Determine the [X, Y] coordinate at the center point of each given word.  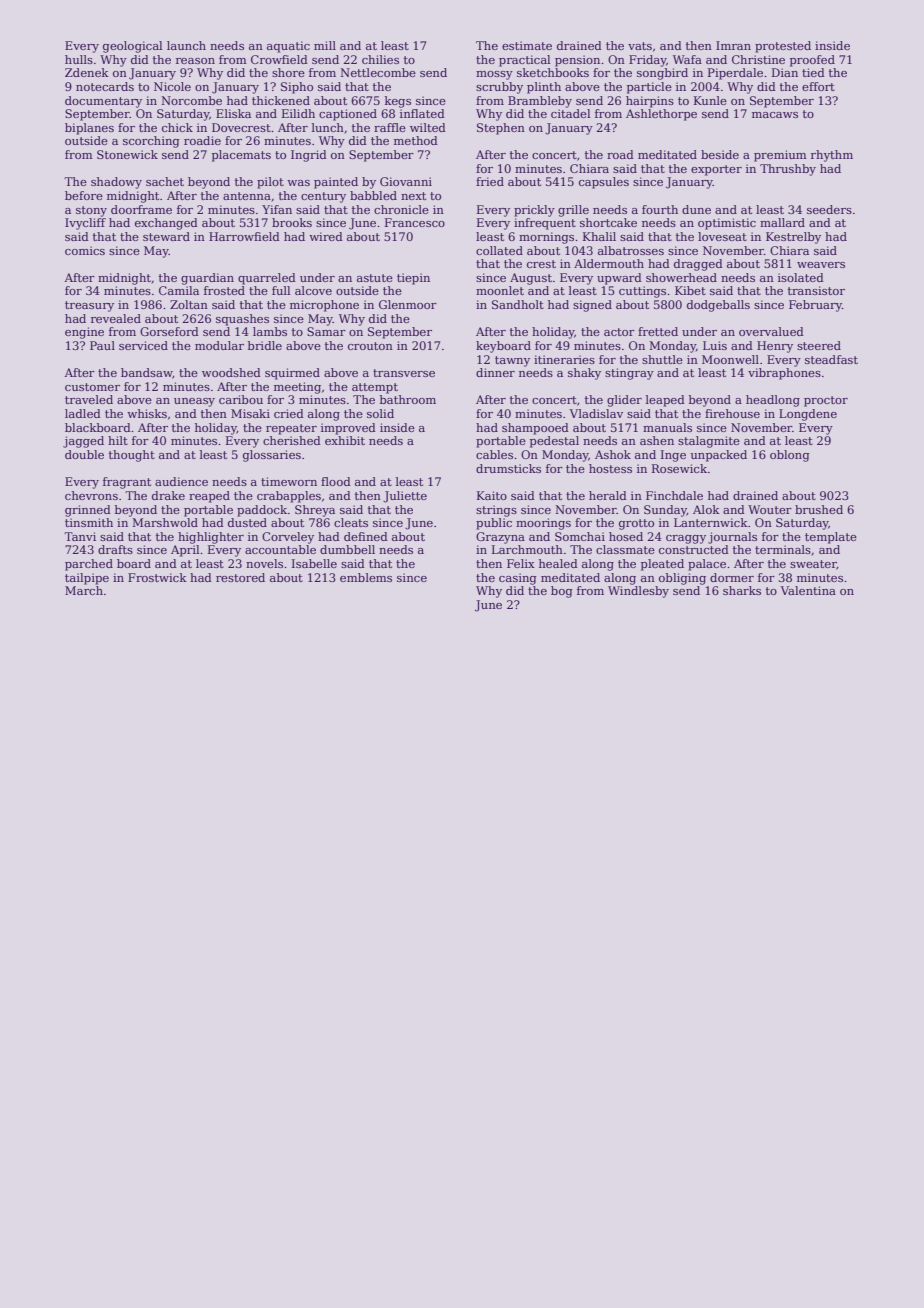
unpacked [719, 456]
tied [813, 72]
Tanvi [80, 536]
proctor [826, 401]
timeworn [289, 481]
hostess [610, 468]
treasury [89, 306]
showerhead [681, 277]
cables [494, 454]
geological [132, 47]
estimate [527, 45]
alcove [313, 290]
